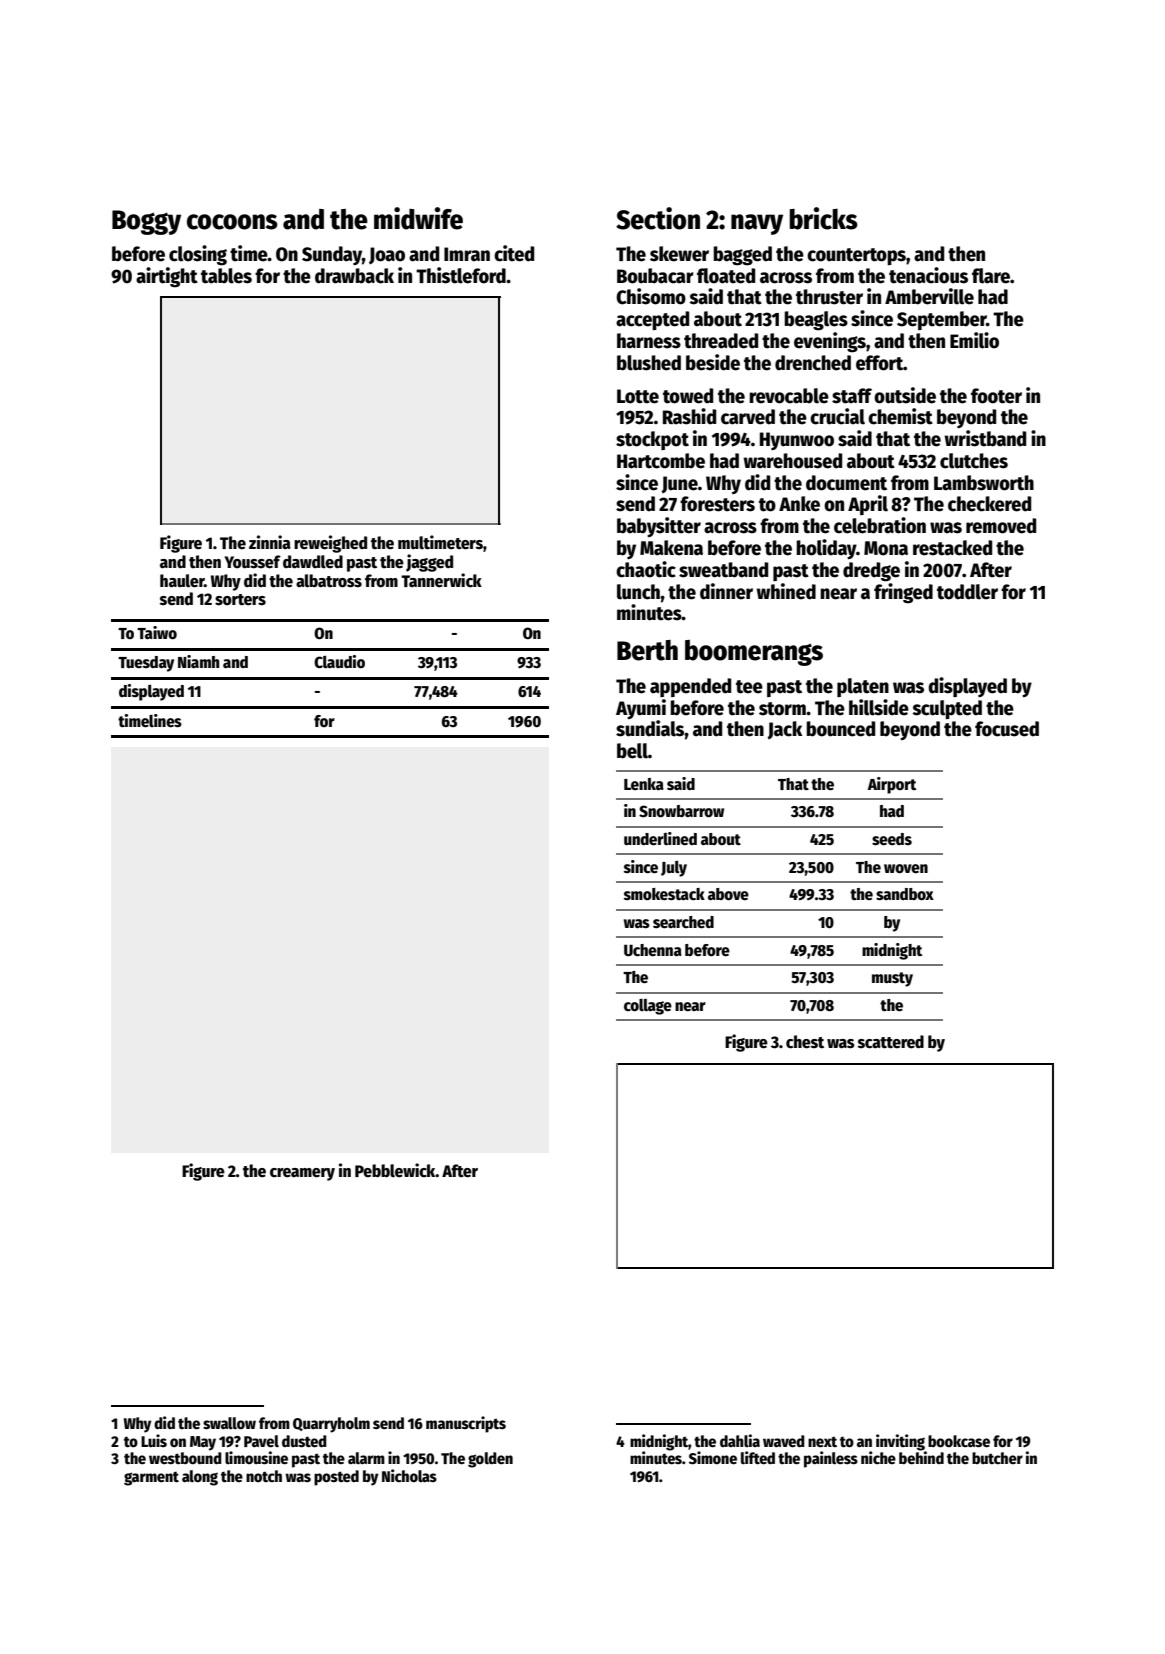 The width and height of the document is (1165, 1654). I want to click on manuscripts, so click(466, 1424).
